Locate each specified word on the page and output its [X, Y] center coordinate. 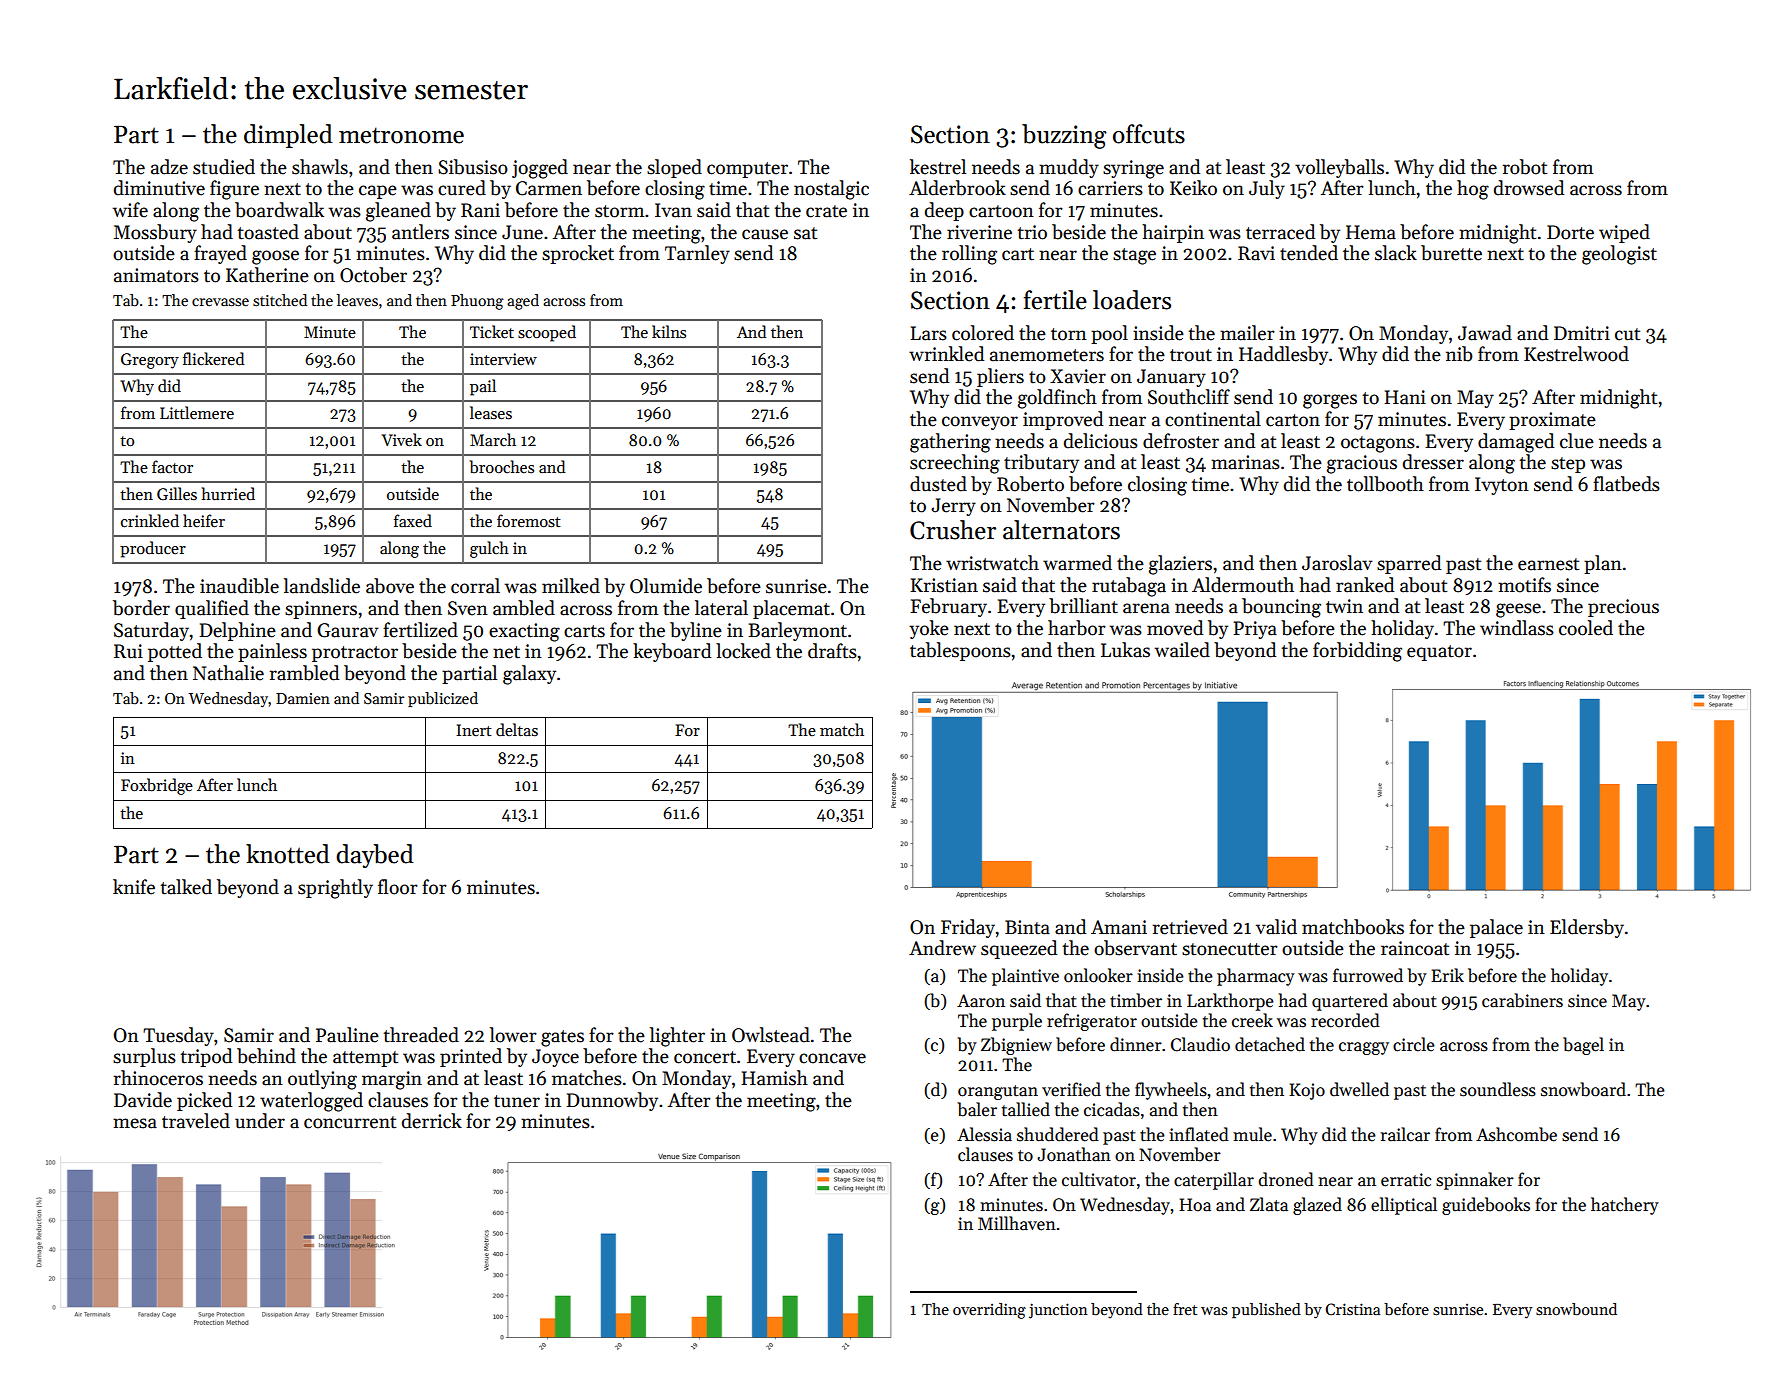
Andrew [942, 948]
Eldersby [1587, 928]
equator [1439, 653]
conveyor [980, 423]
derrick [432, 1121]
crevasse [220, 302]
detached [1270, 1044]
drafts [832, 651]
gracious [1362, 464]
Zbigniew [1016, 1046]
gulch [489, 549]
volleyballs [1339, 168]
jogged [540, 169]
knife [134, 887]
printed [471, 1057]
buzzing [1064, 136]
